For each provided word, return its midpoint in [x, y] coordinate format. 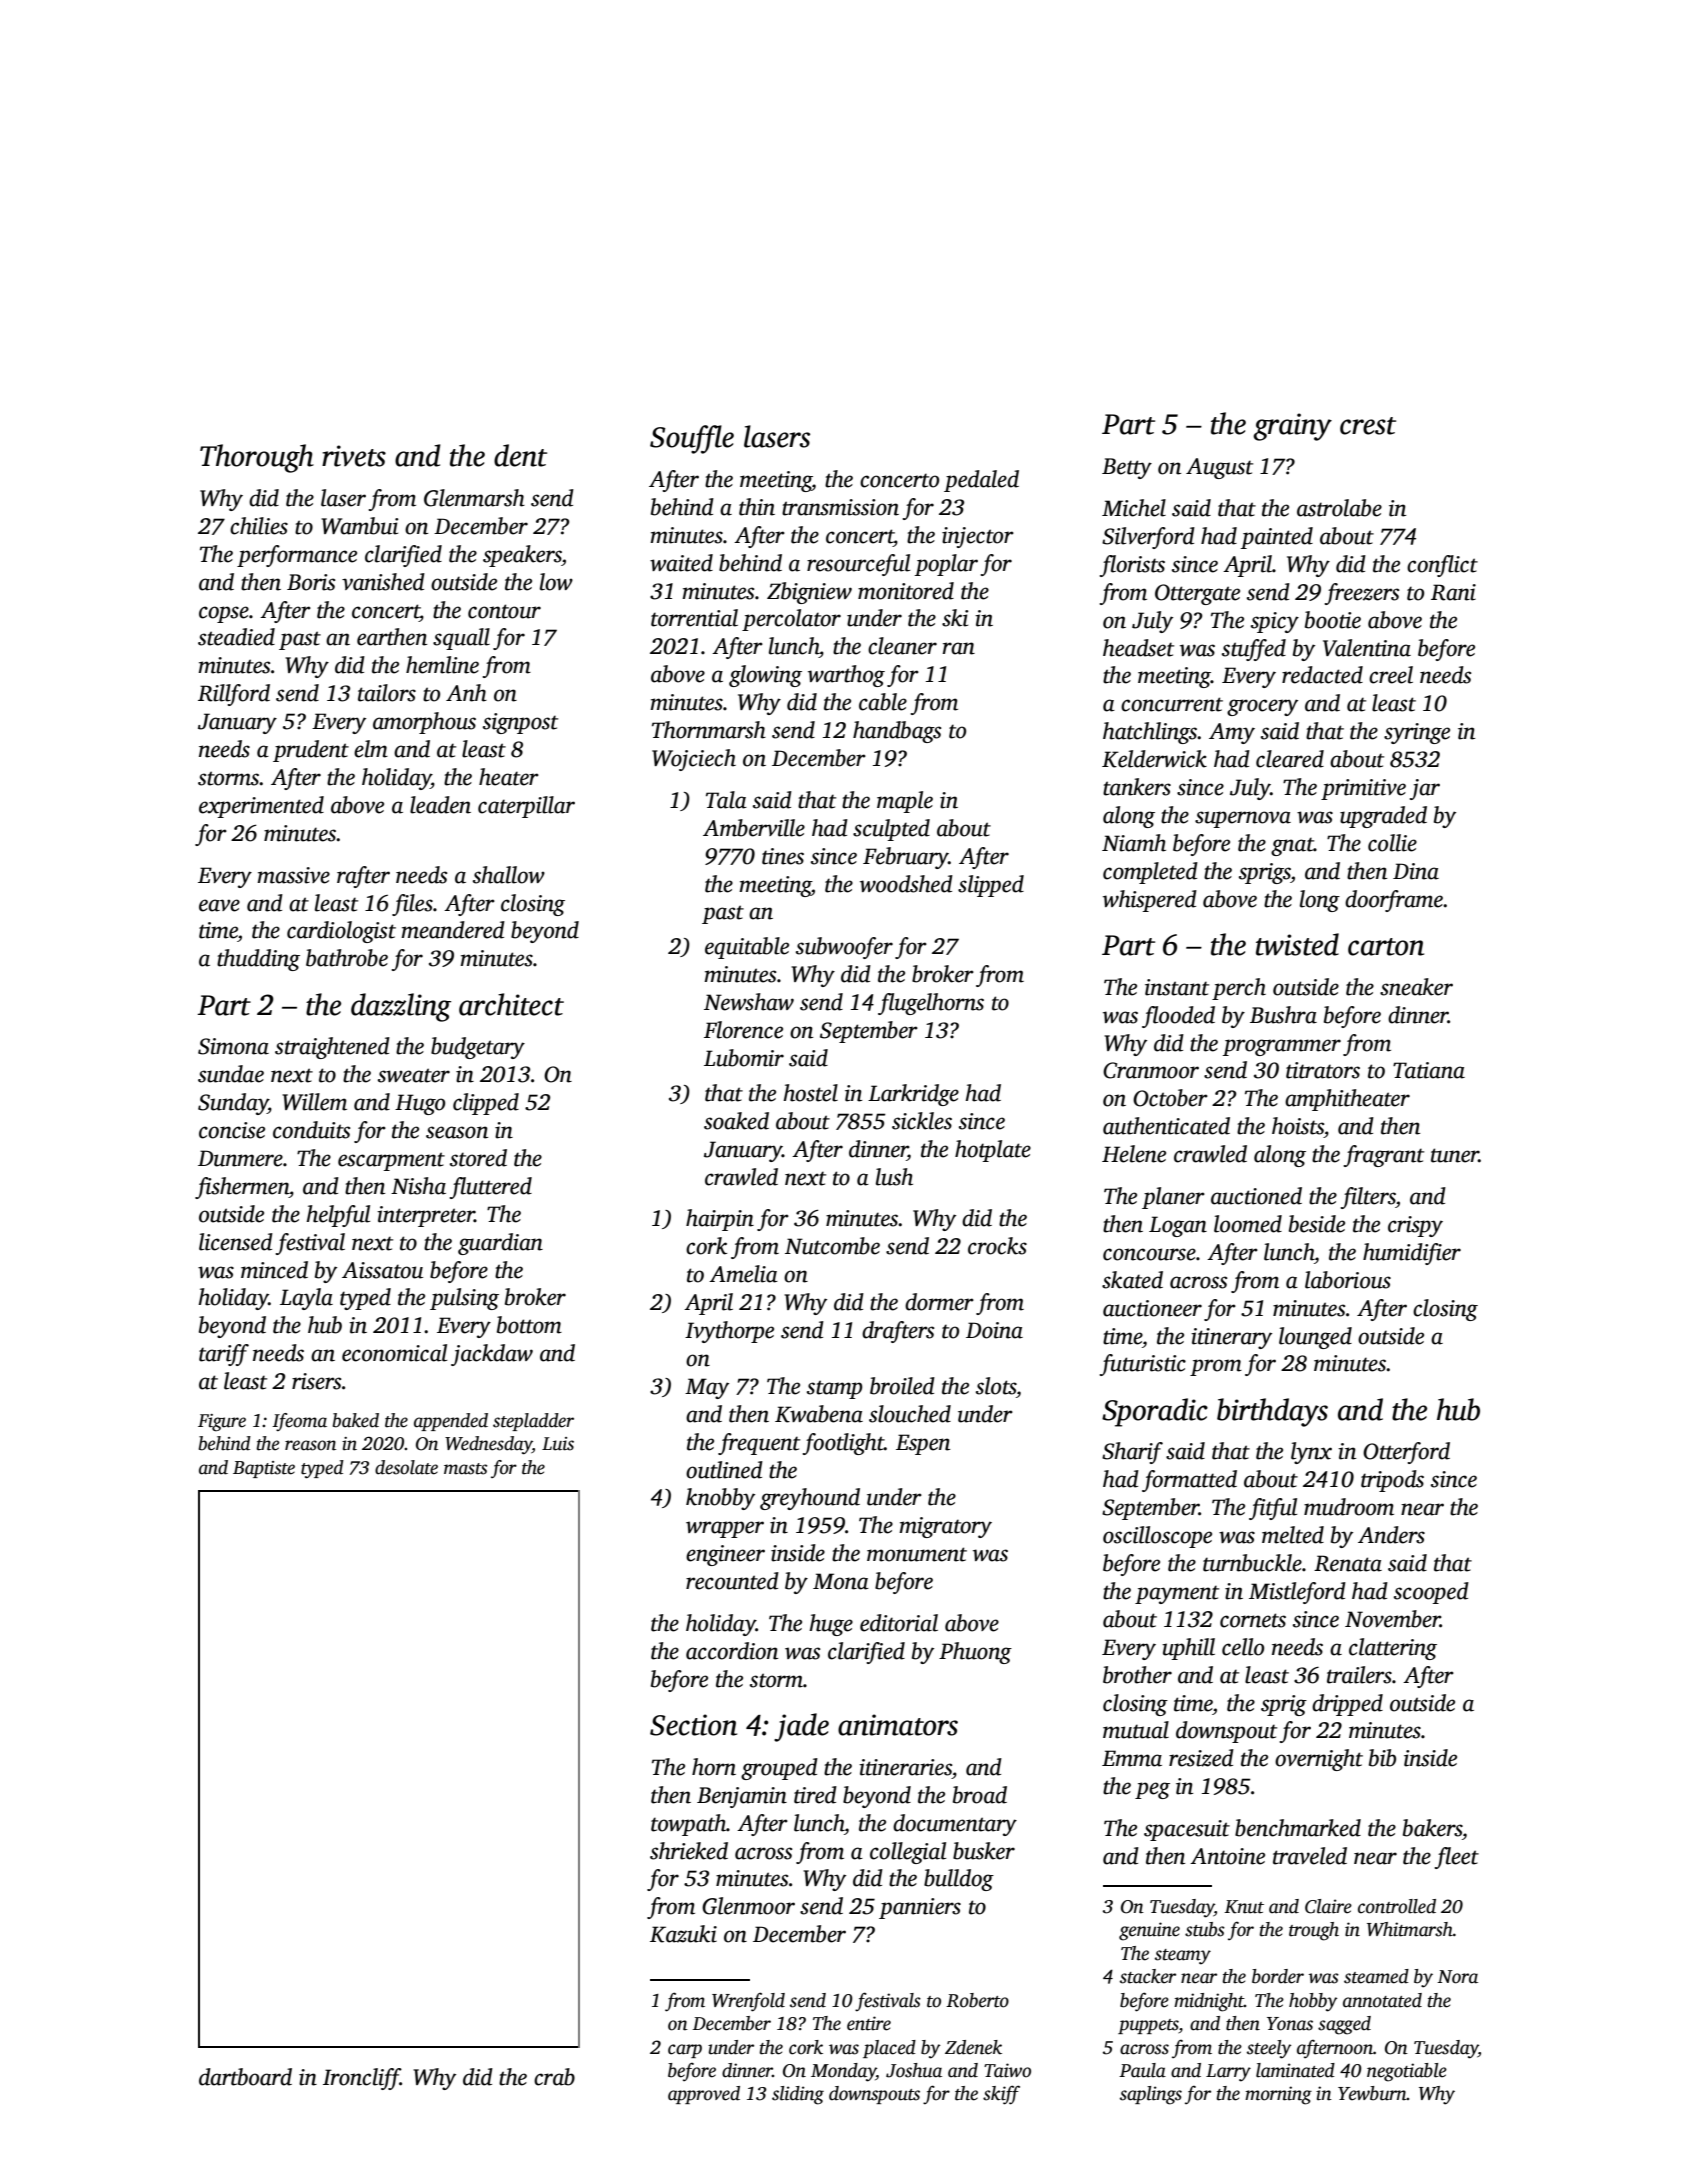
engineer [725, 1555]
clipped [486, 1104]
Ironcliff [361, 2079]
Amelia [743, 1274]
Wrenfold [748, 2002]
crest [1368, 426]
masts [465, 1469]
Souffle [692, 439]
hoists [1298, 1126]
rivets [354, 456]
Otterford [1406, 1453]
